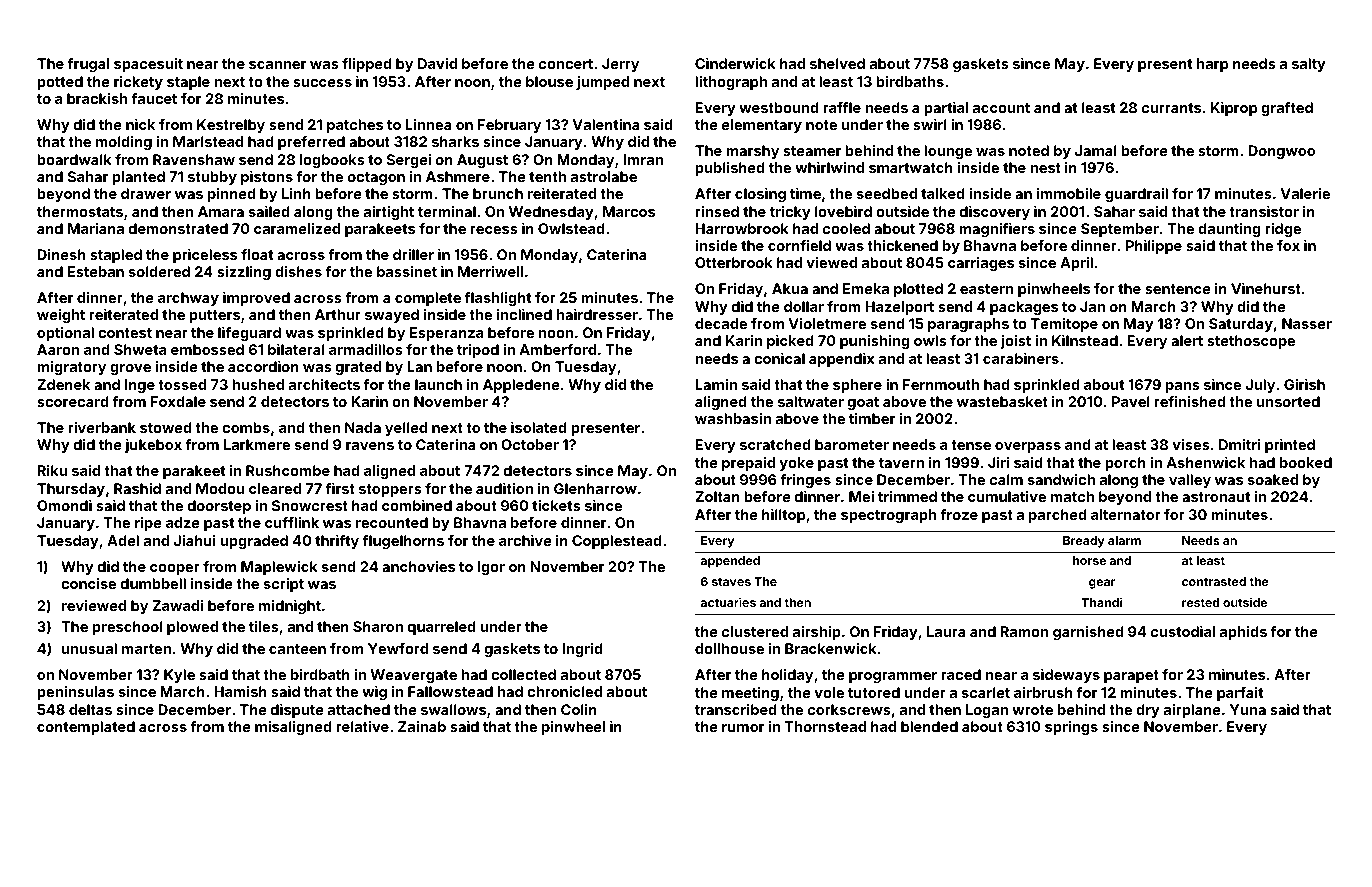 The width and height of the screenshot is (1372, 887). Describe the element at coordinates (148, 524) in the screenshot. I see `ripe` at that location.
